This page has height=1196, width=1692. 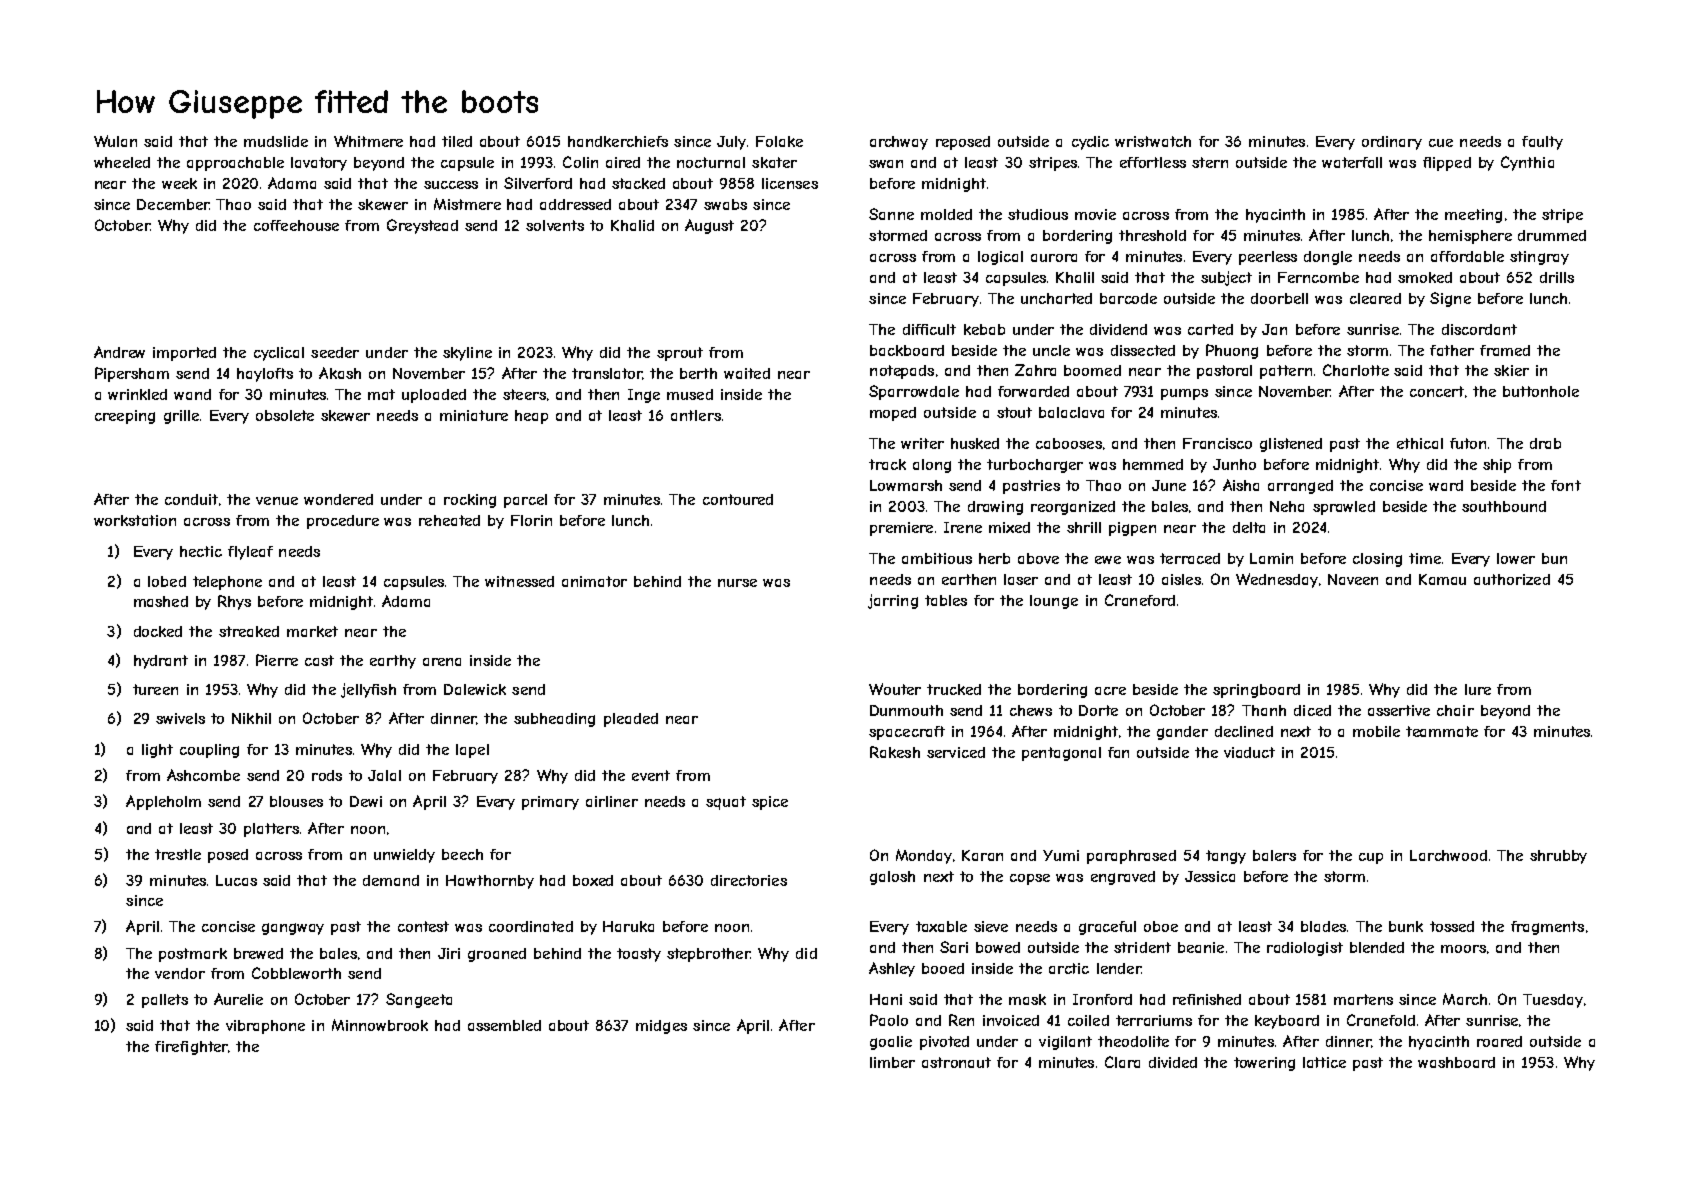 What do you see at coordinates (380, 1025) in the page?
I see `Minnowbrook` at bounding box center [380, 1025].
